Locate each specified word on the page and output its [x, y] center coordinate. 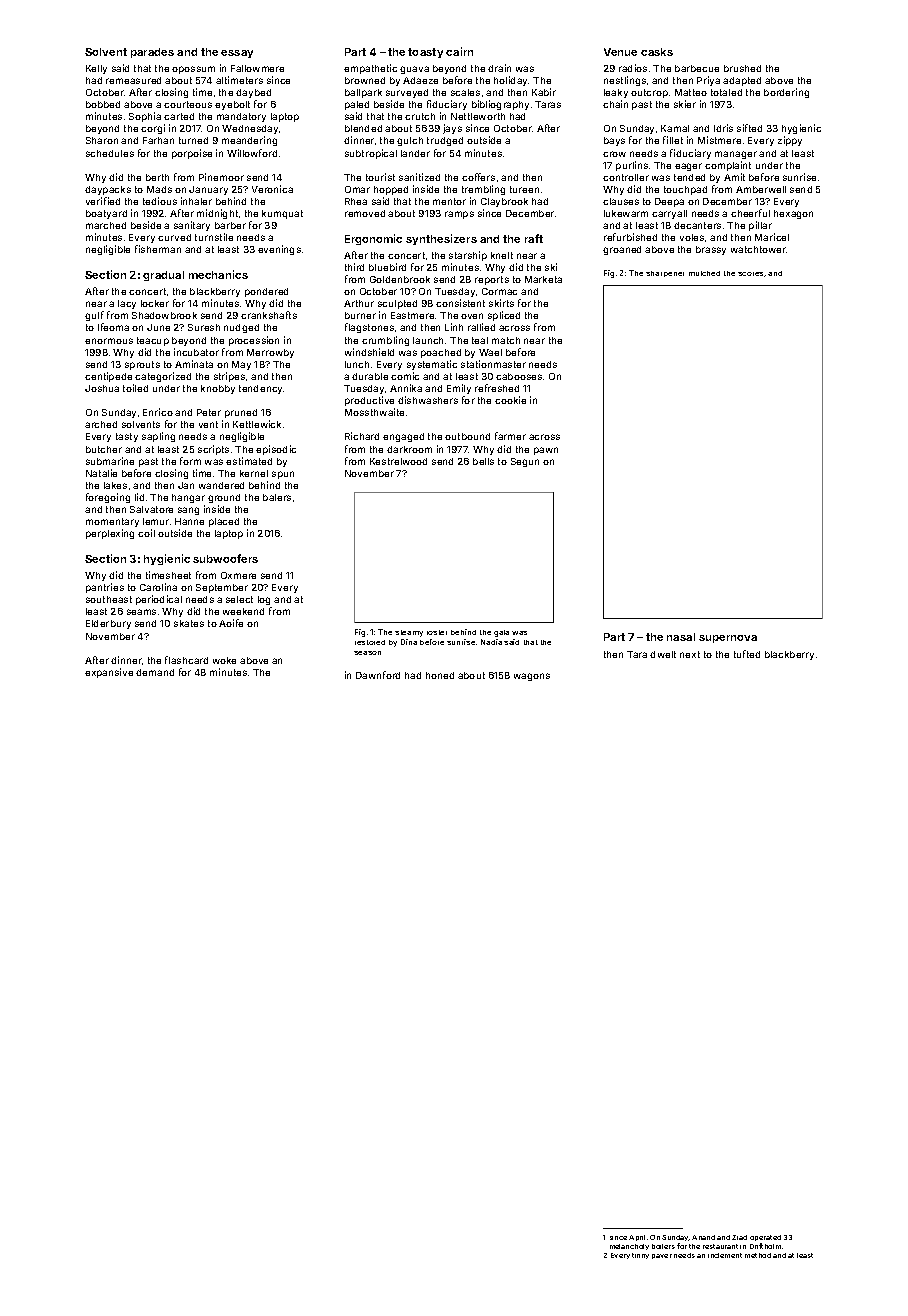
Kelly [96, 69]
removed [365, 213]
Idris [723, 128]
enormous [109, 341]
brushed [742, 68]
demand [155, 672]
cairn [459, 51]
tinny [640, 1256]
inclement [725, 1255]
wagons [532, 677]
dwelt [663, 654]
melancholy [629, 1247]
